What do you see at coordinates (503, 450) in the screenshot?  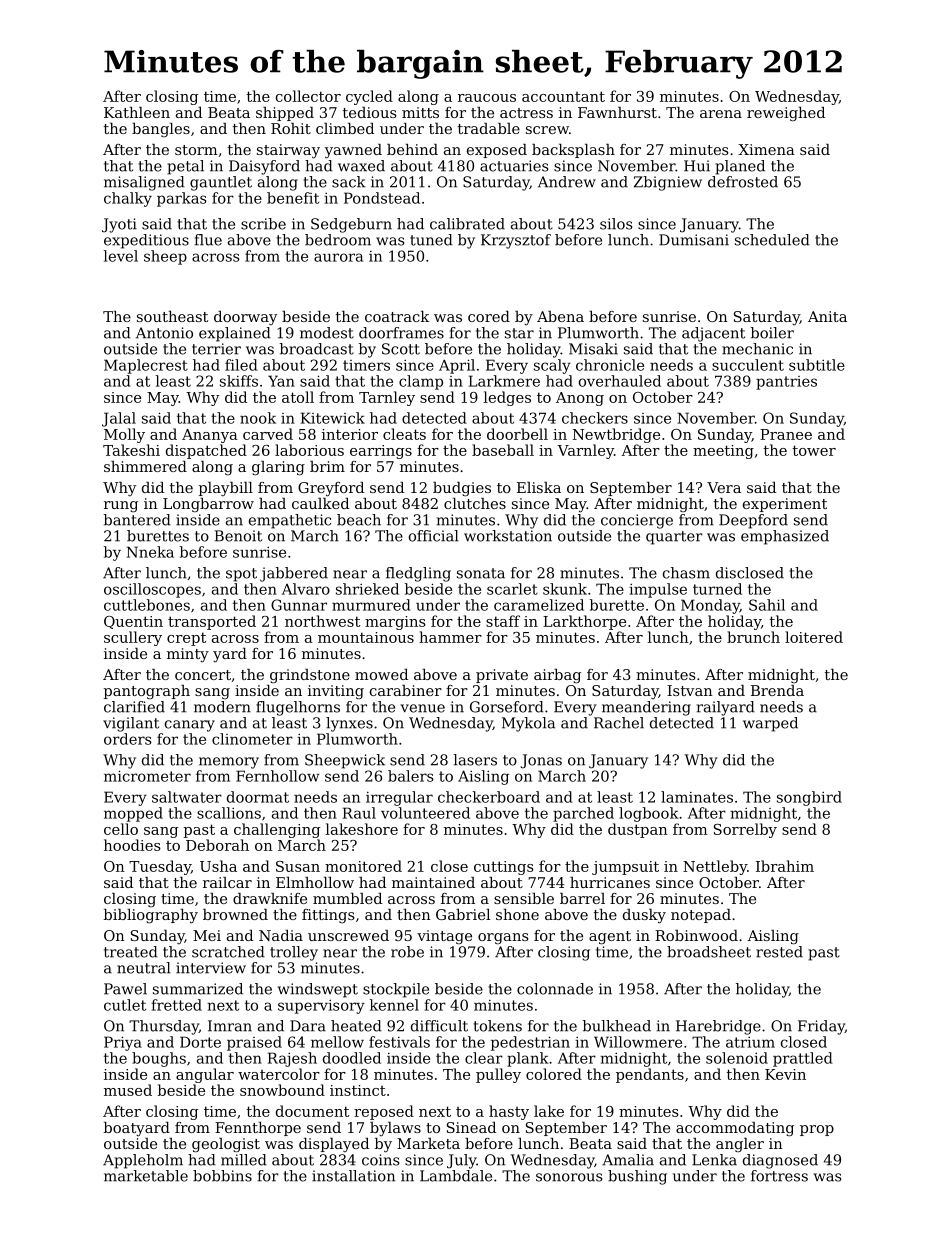 I see `baseball` at bounding box center [503, 450].
